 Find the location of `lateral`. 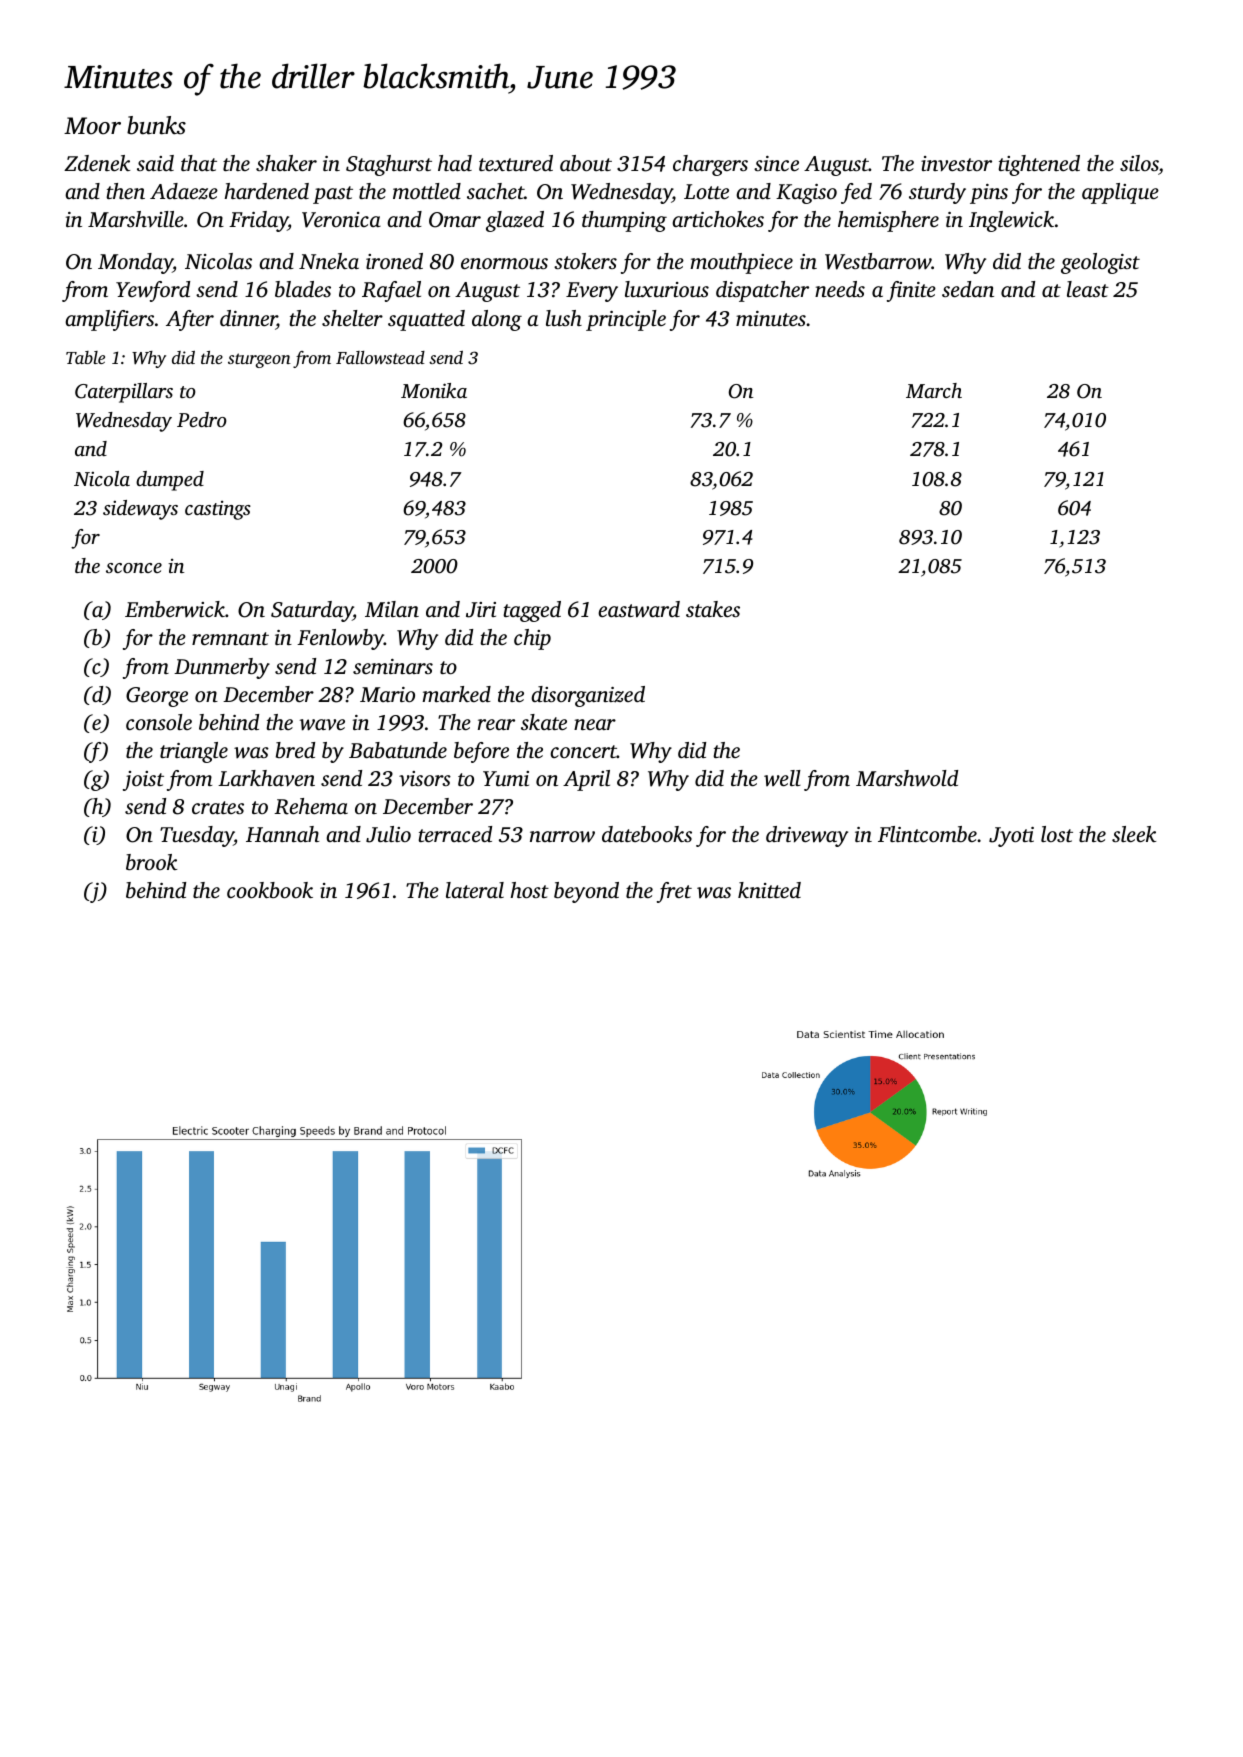

lateral is located at coordinates (475, 890).
